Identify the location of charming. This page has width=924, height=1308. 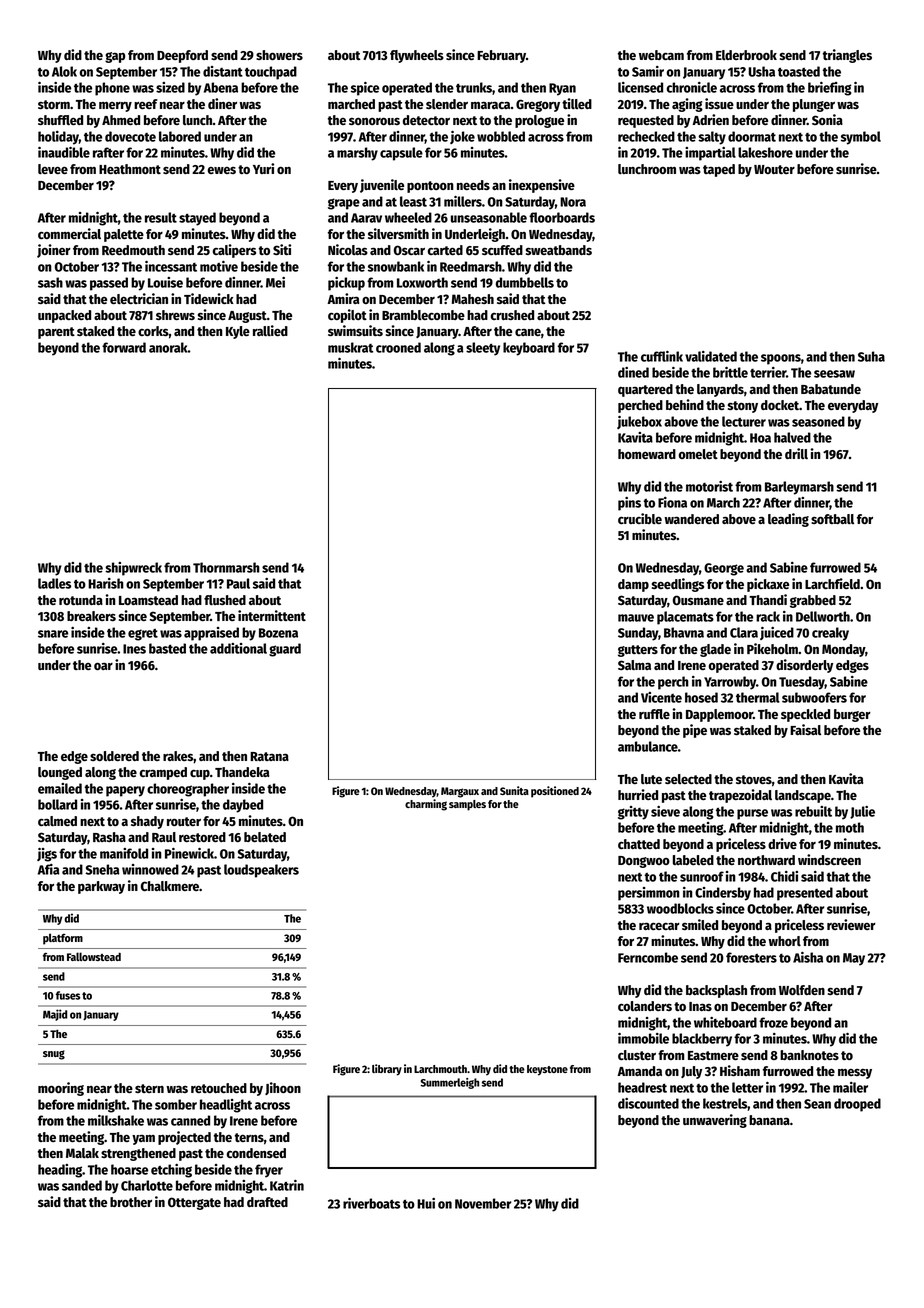
(426, 805).
